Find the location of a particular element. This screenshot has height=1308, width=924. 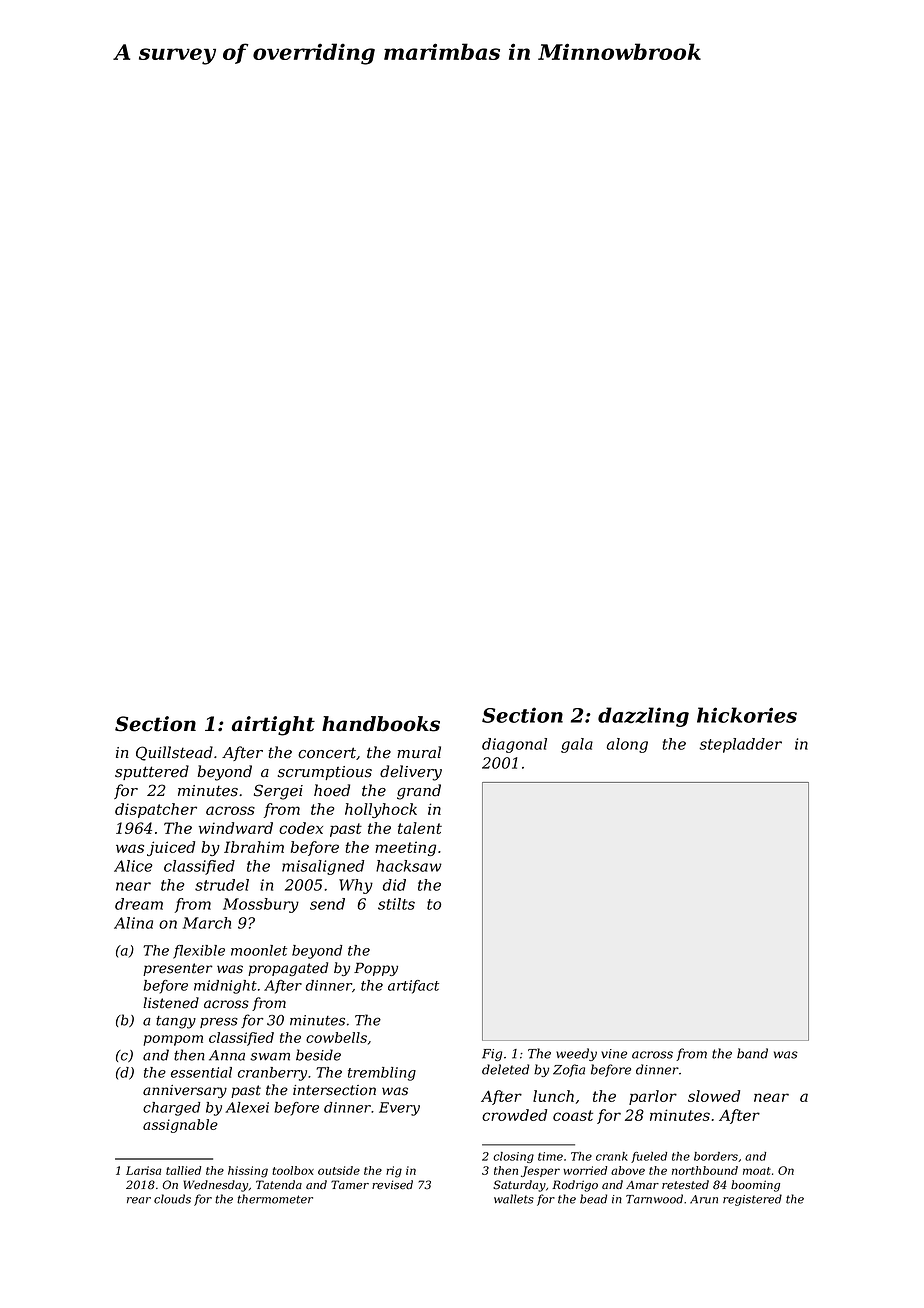

wallets is located at coordinates (514, 1199).
